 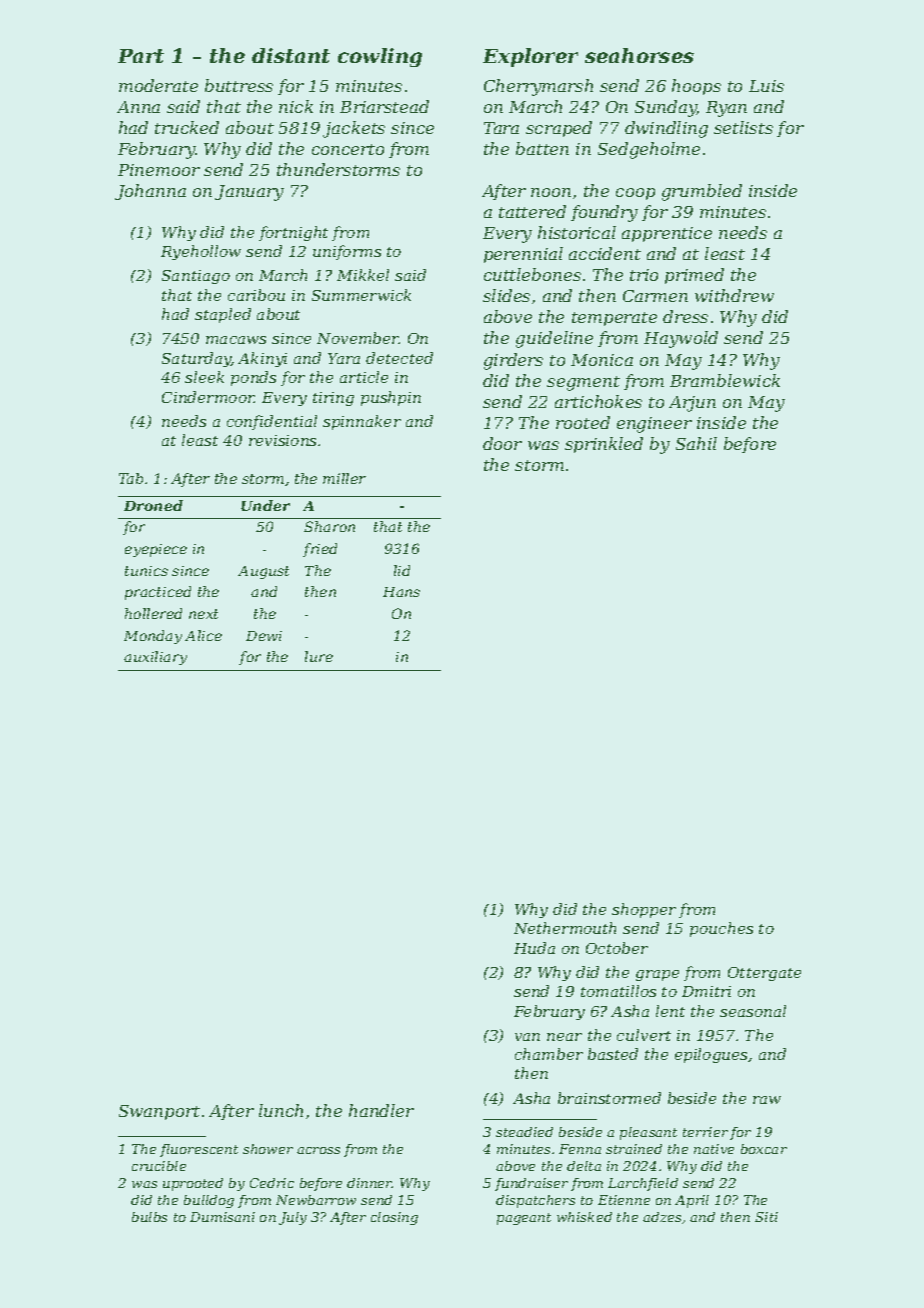 I want to click on bulbs, so click(x=149, y=1217).
